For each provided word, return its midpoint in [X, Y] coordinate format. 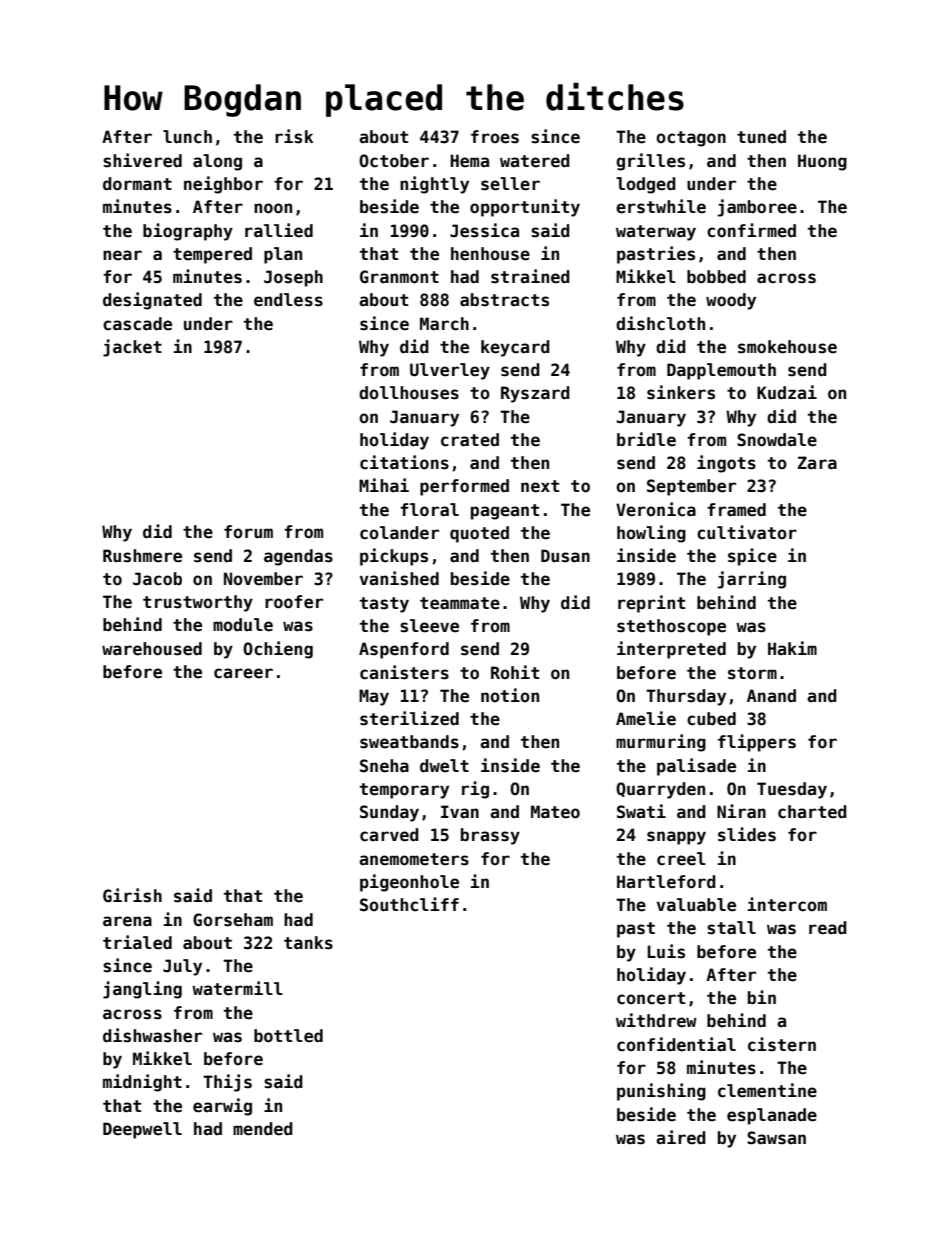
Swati [641, 811]
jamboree [757, 208]
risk [294, 136]
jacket [132, 348]
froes [495, 137]
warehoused [152, 649]
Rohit [515, 672]
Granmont [399, 277]
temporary [404, 791]
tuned [761, 137]
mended [263, 1129]
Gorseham [233, 920]
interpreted [671, 650]
